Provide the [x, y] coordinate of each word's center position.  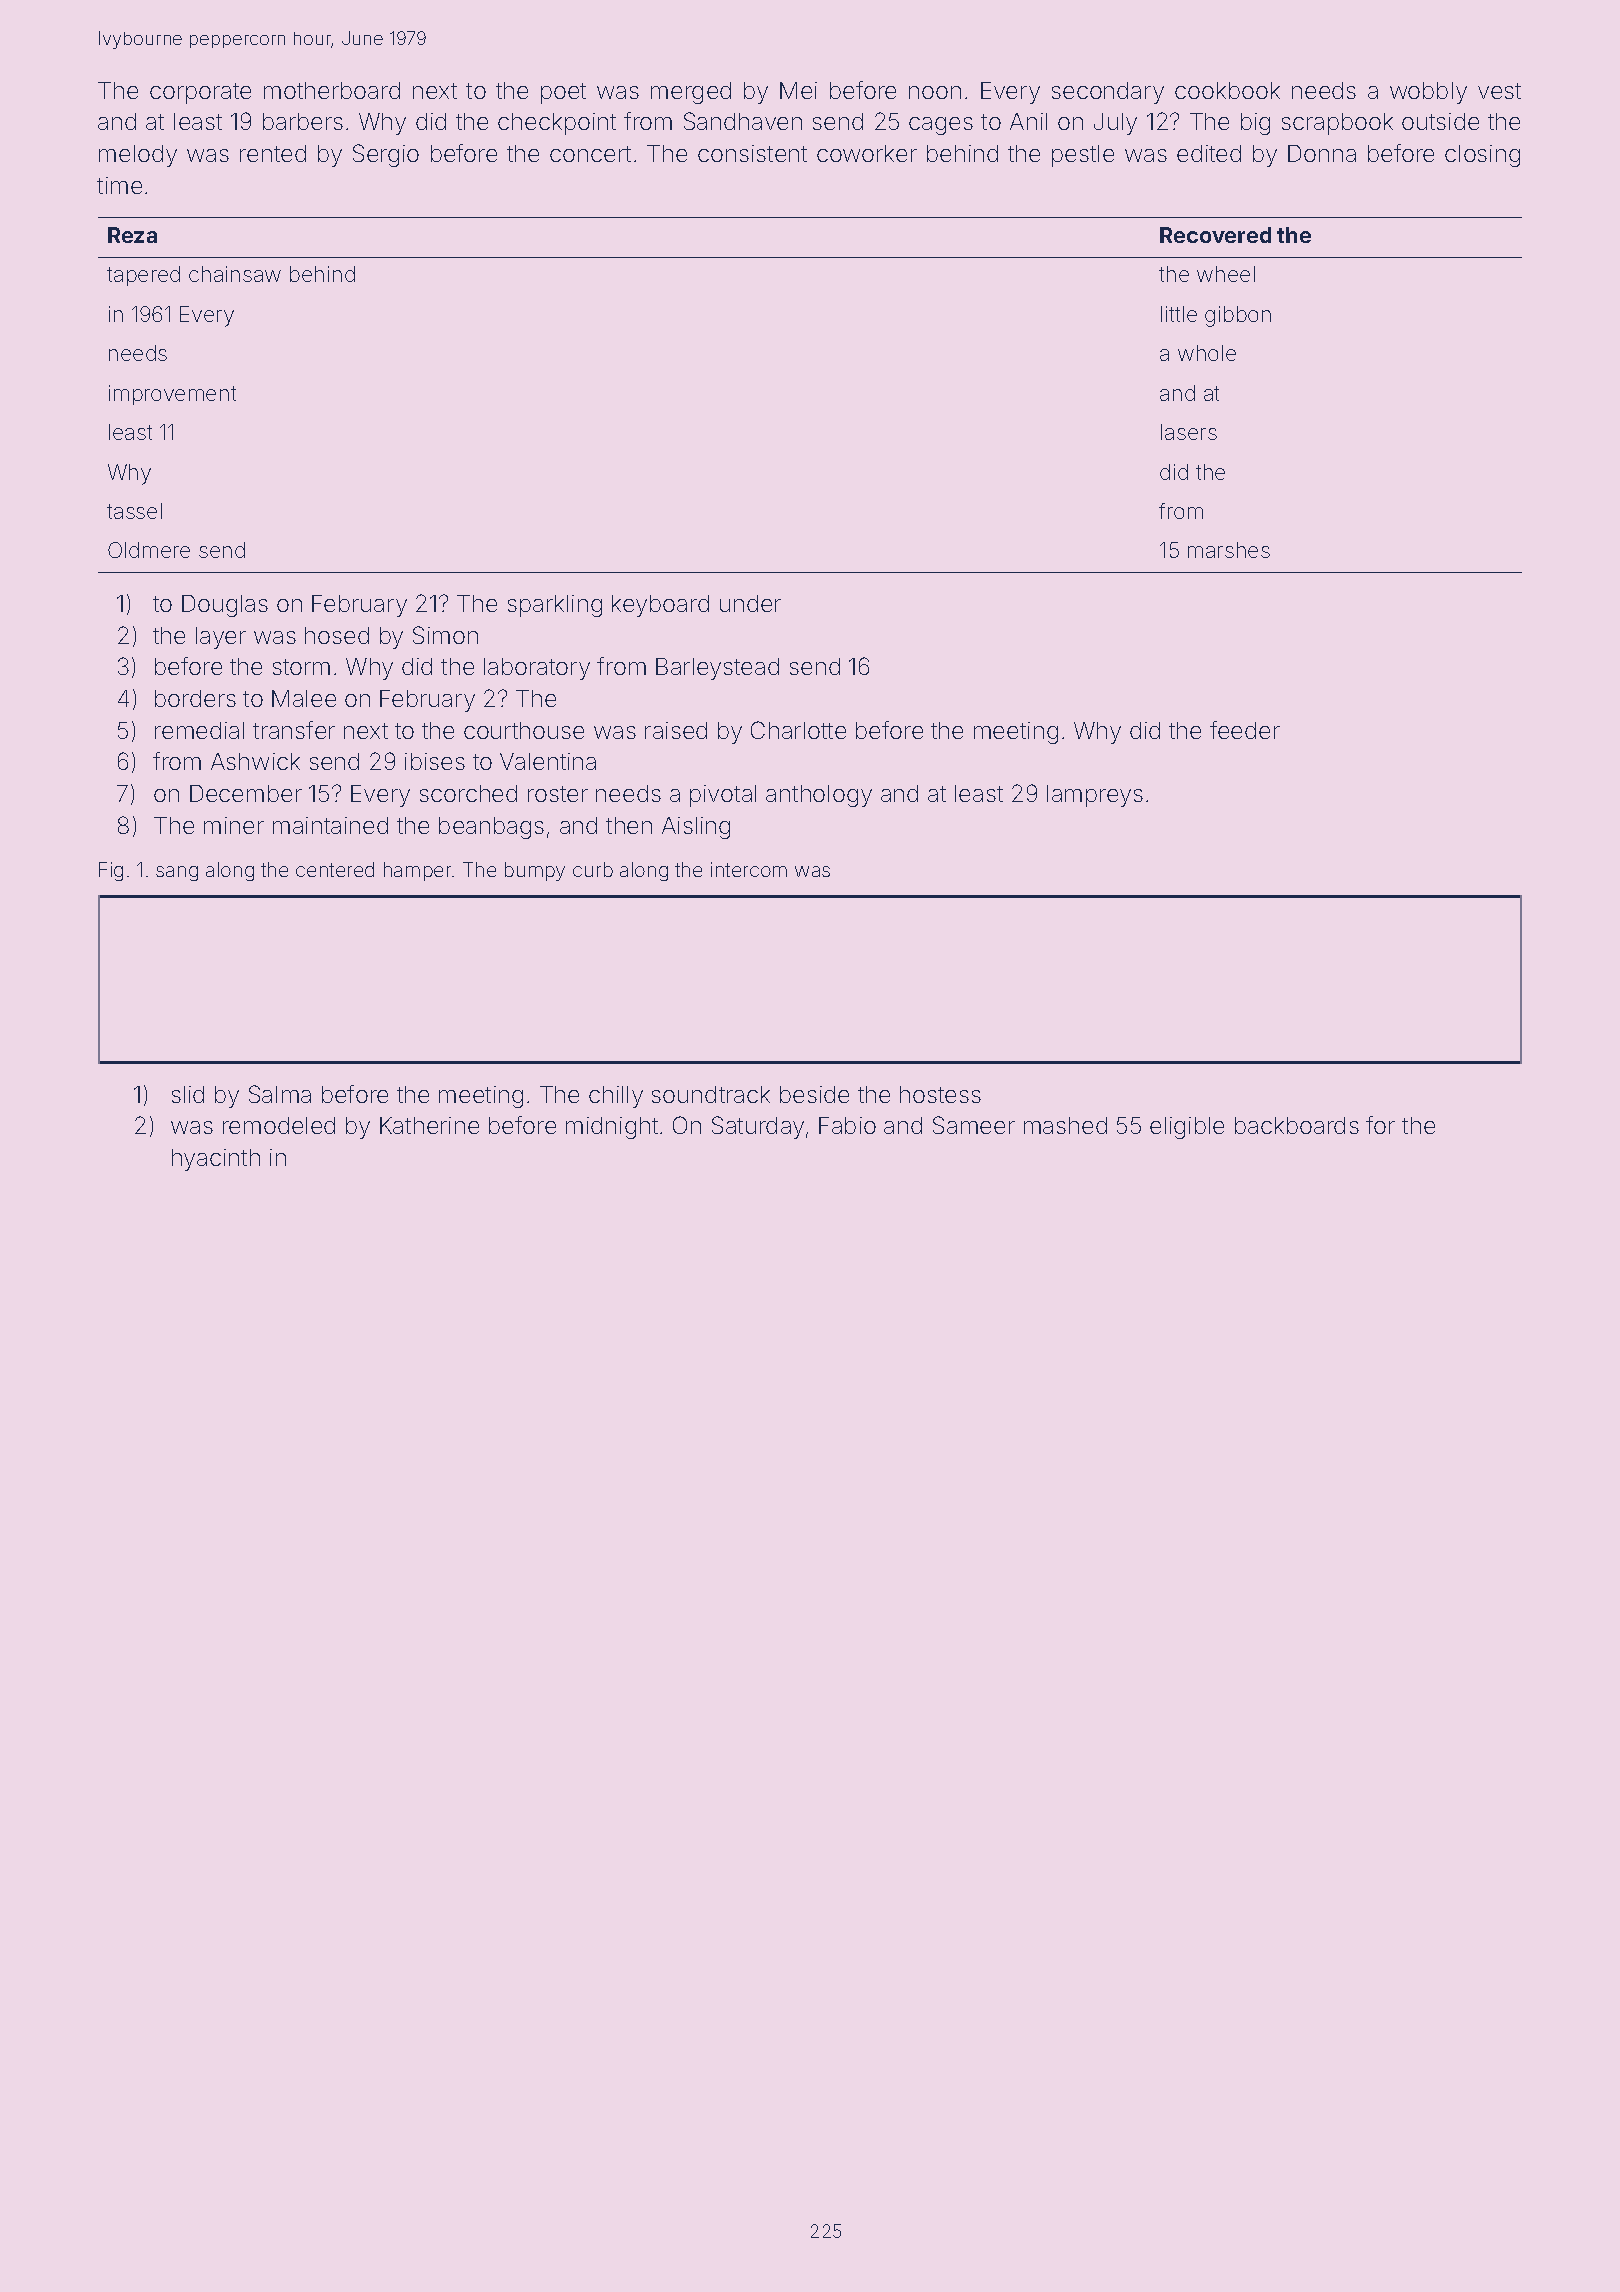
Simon [445, 635]
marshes [1229, 550]
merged [691, 93]
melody [138, 156]
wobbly [1428, 93]
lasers [1189, 432]
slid [188, 1094]
